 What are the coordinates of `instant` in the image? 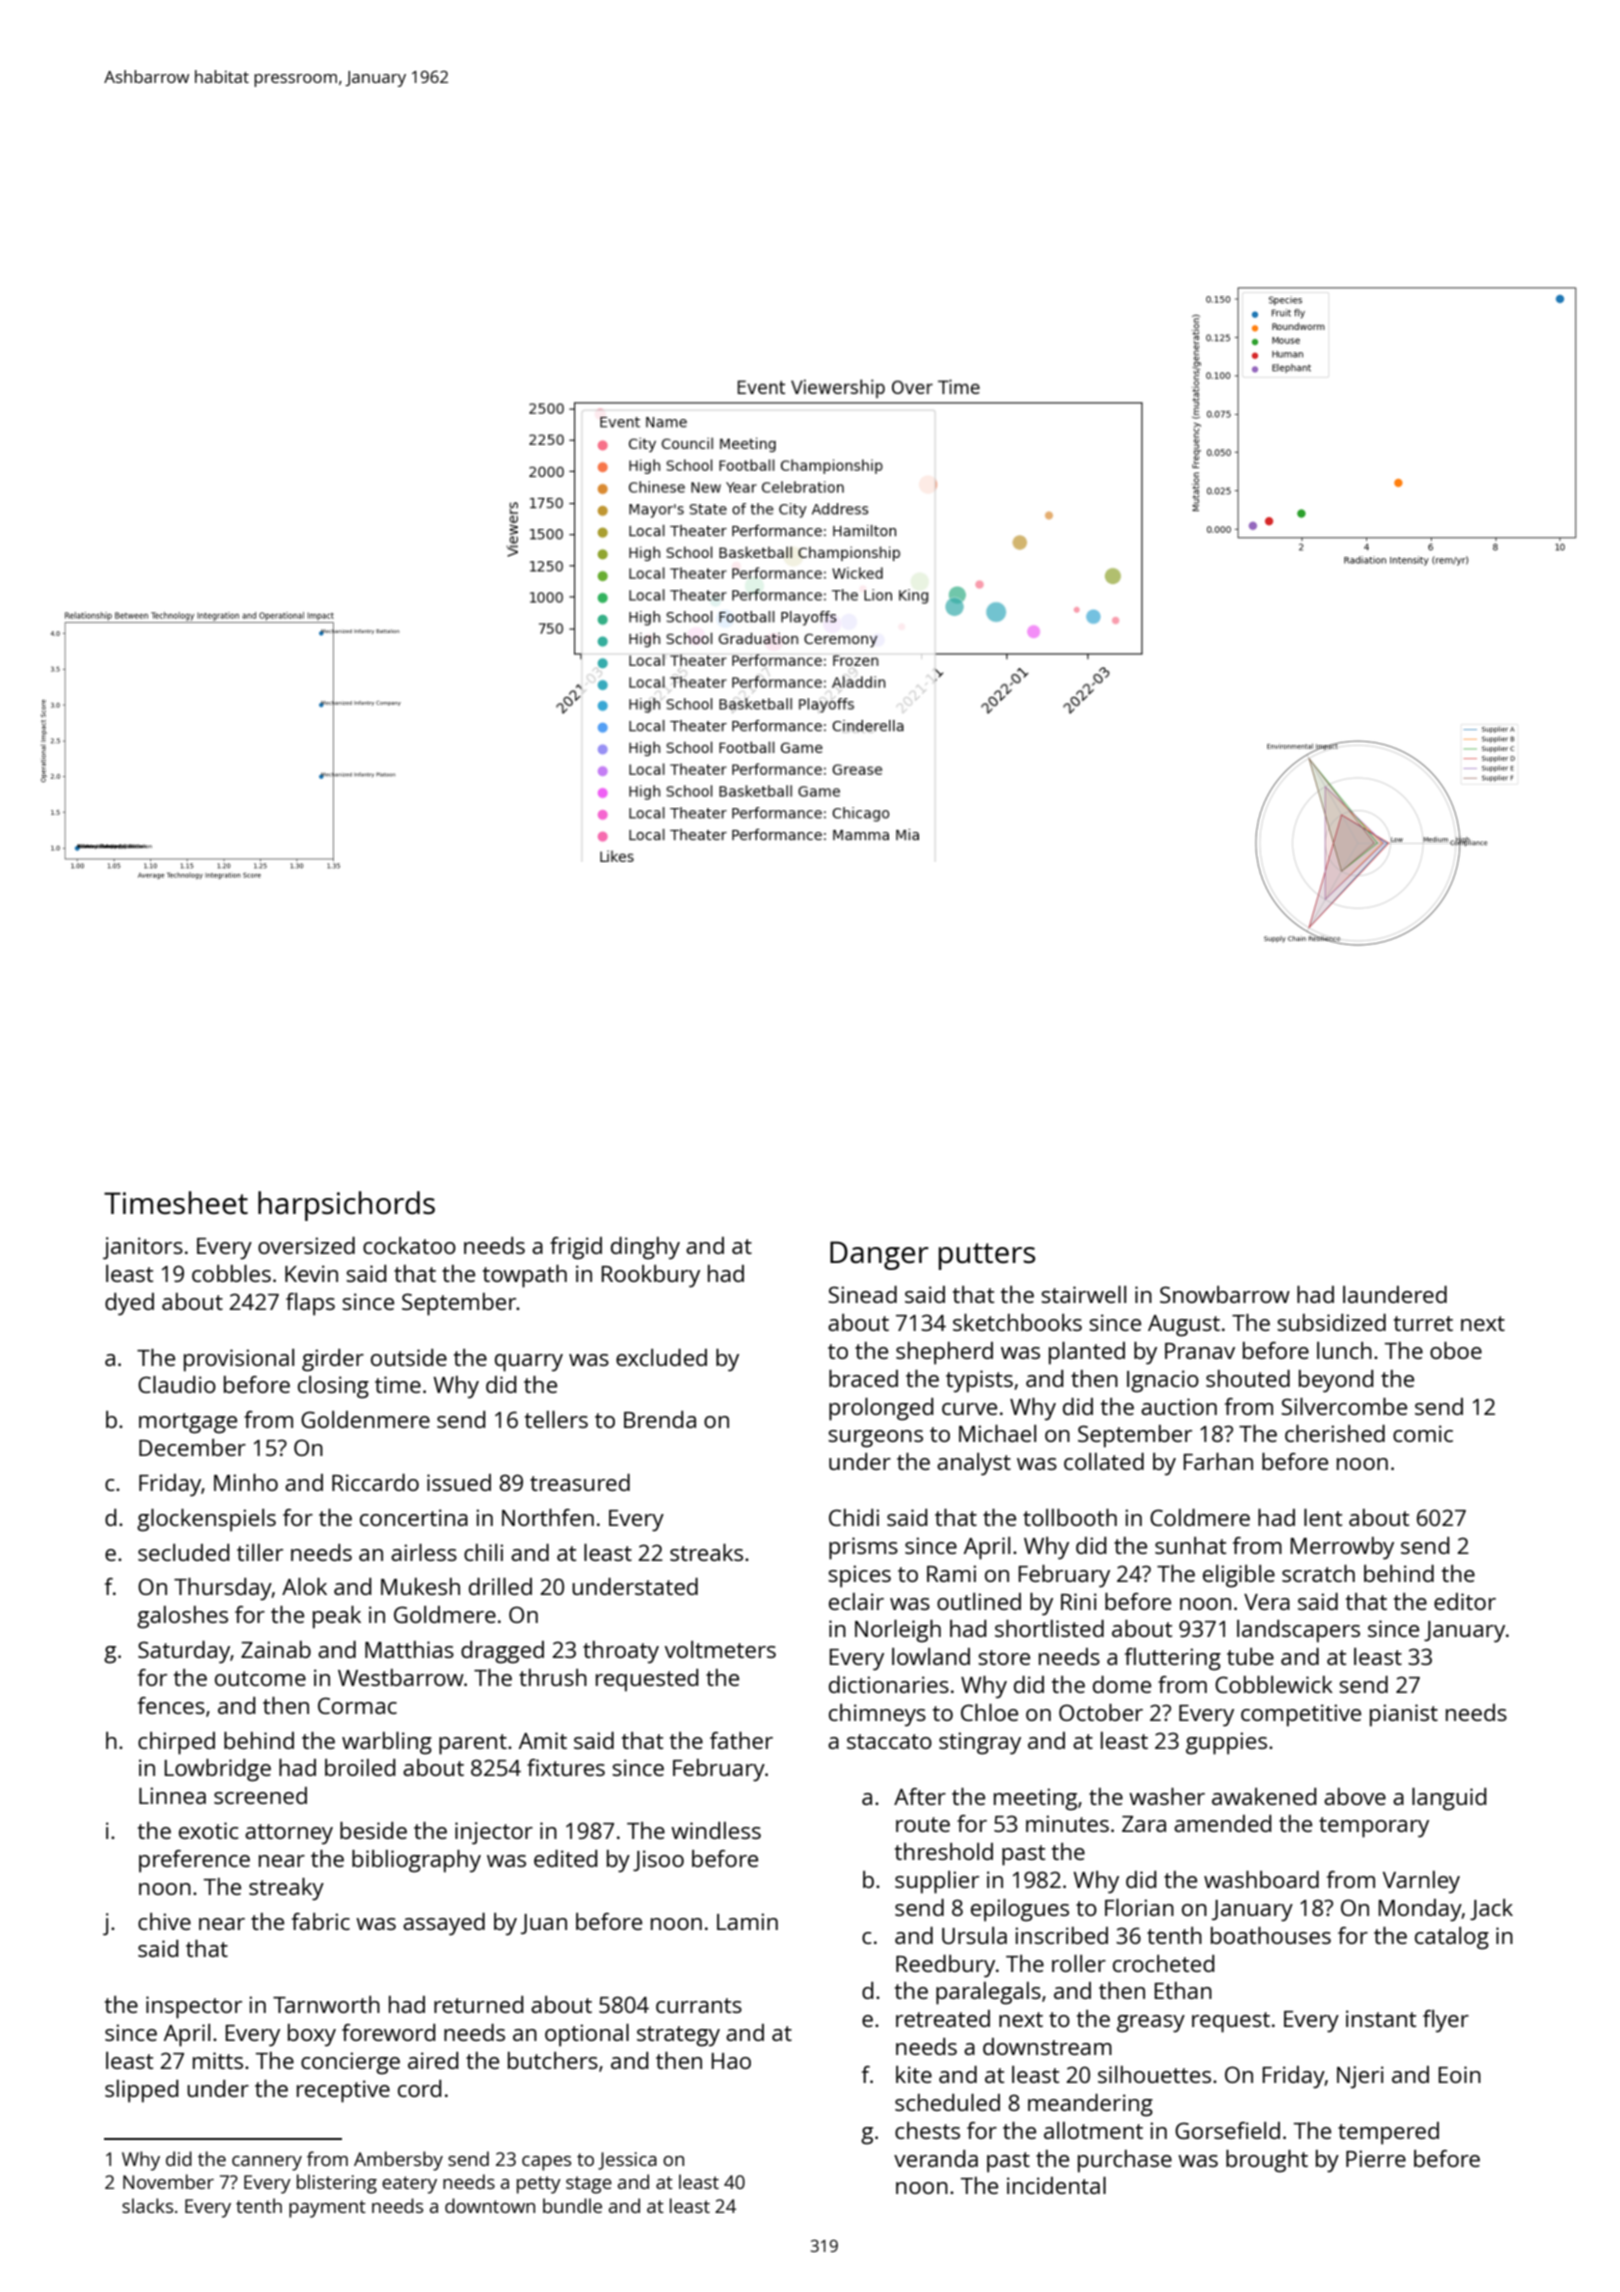 It's located at (1381, 2018).
